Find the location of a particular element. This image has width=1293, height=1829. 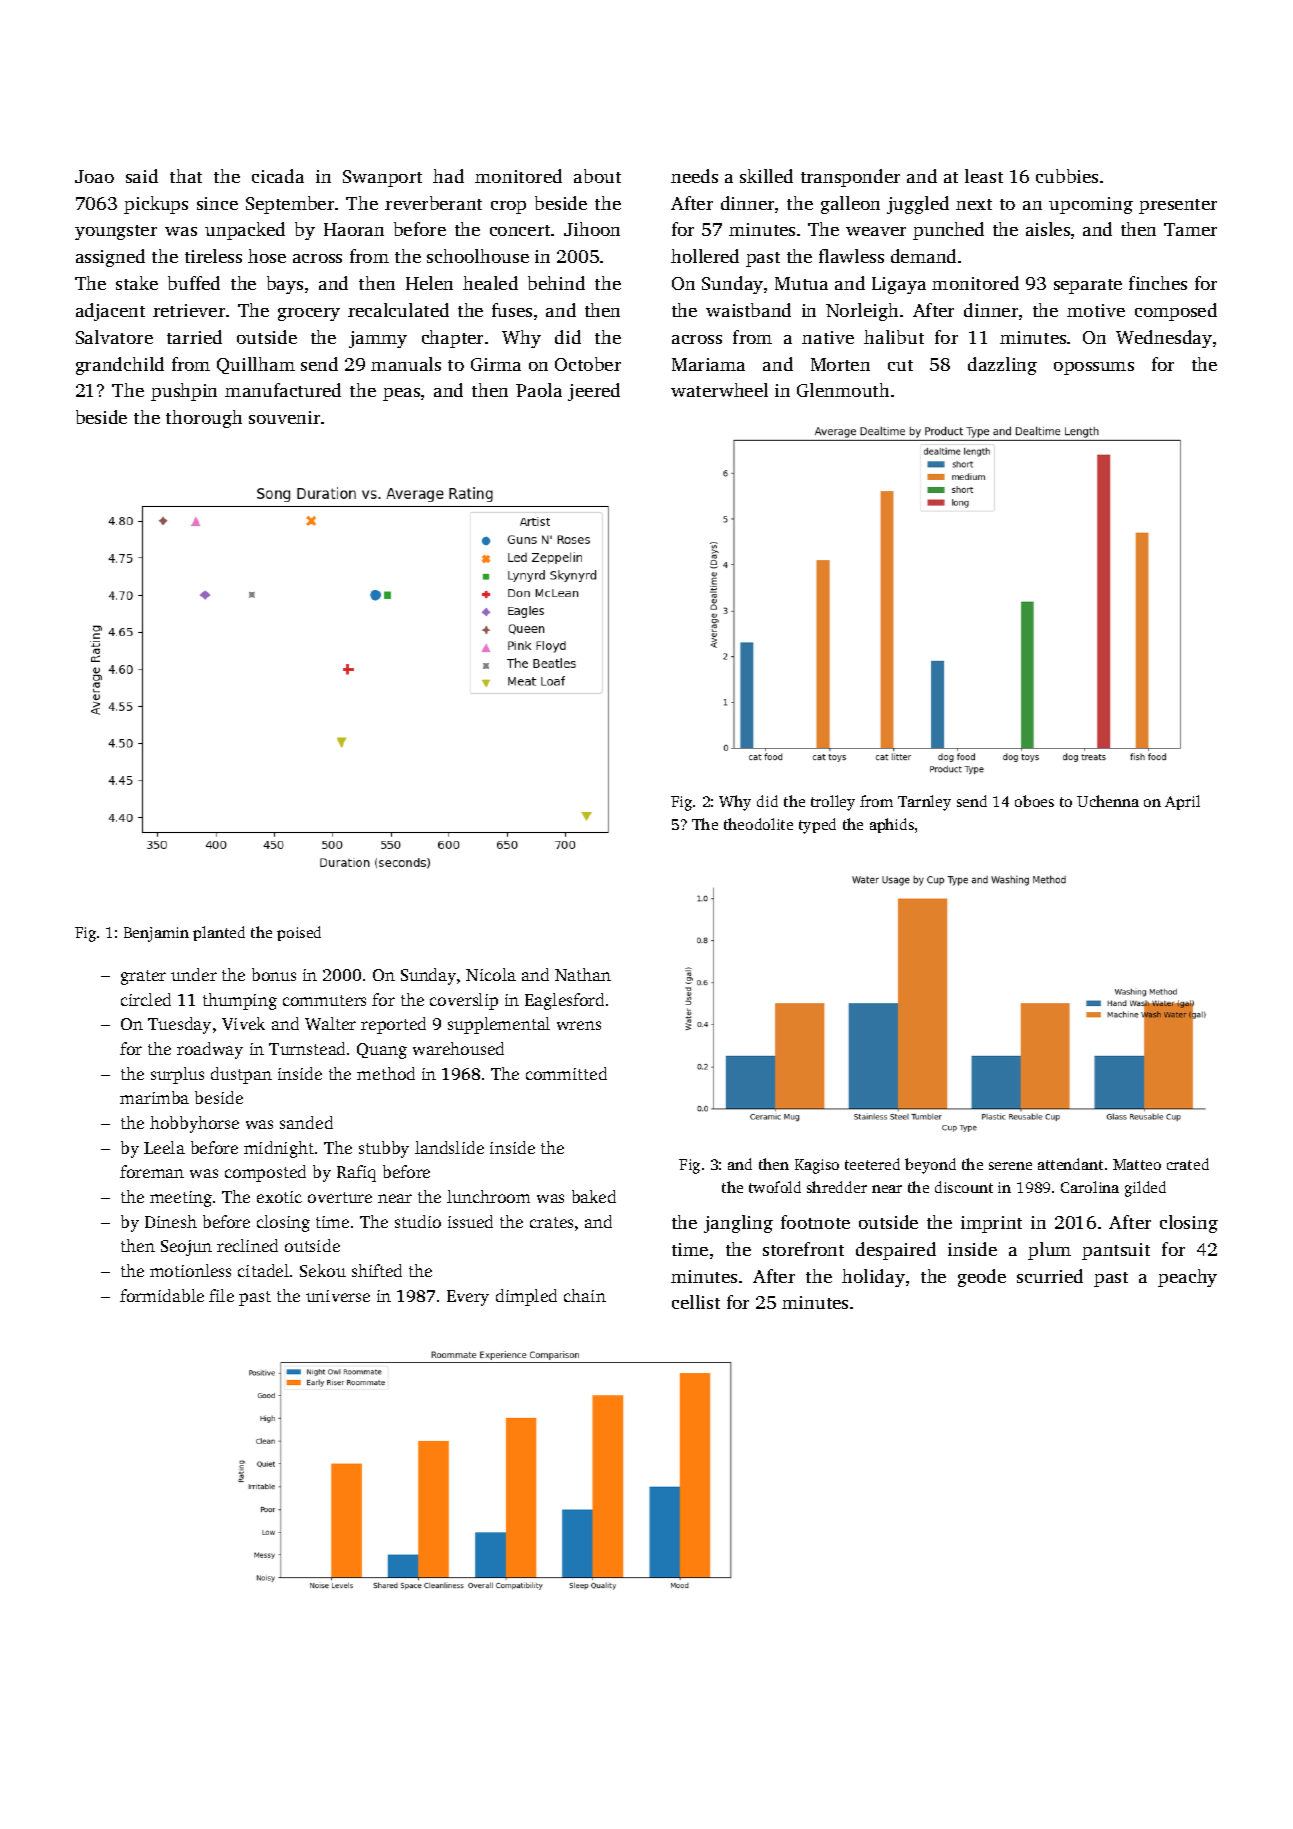

chain is located at coordinates (585, 1295).
